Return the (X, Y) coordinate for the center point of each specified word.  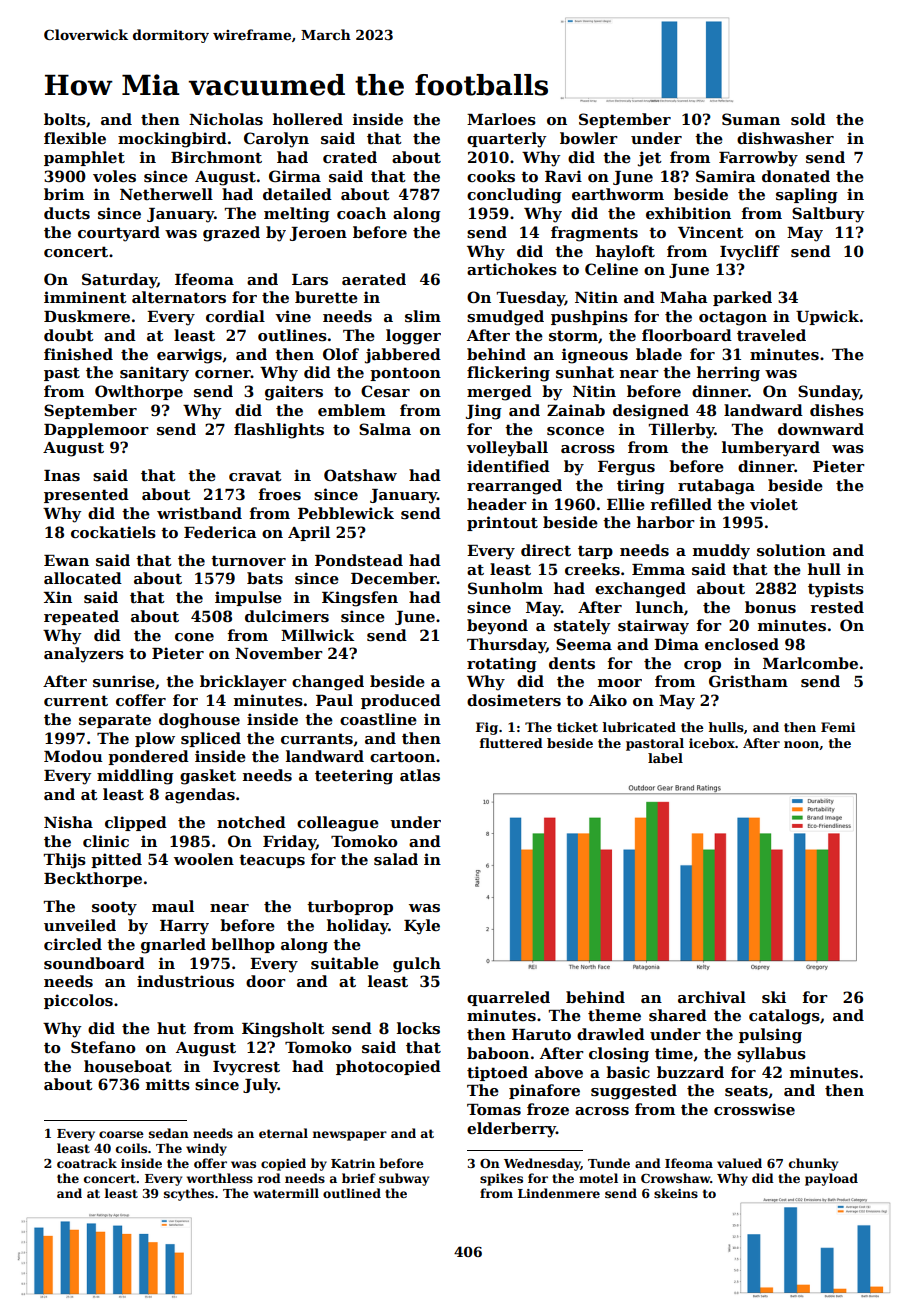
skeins (676, 1193)
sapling (807, 196)
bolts (65, 119)
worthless (220, 1178)
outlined (352, 1193)
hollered (308, 119)
